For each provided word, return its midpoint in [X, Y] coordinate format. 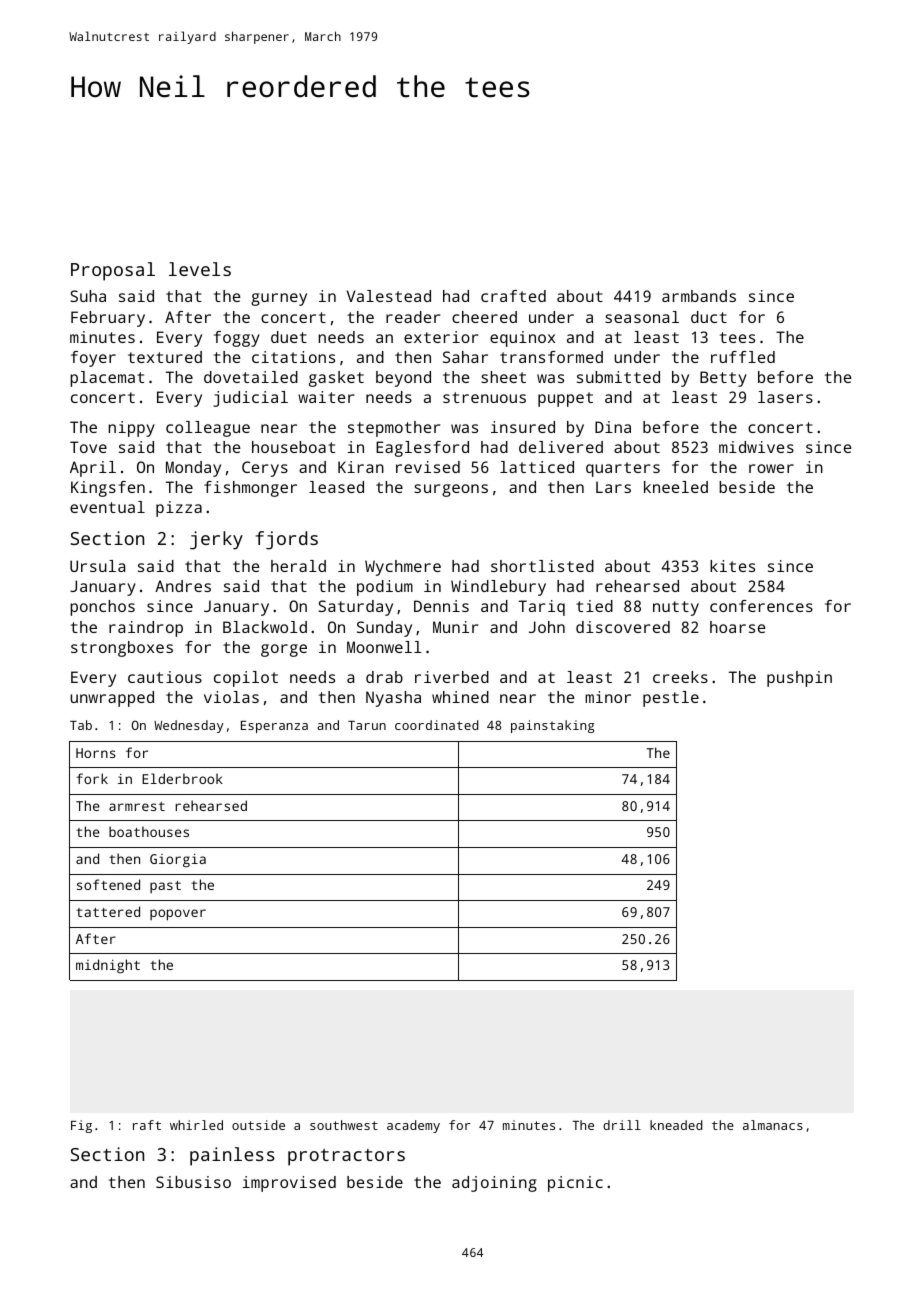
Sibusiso [193, 1182]
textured [165, 357]
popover [178, 915]
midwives [756, 447]
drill [622, 1125]
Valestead [389, 296]
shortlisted [542, 566]
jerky [216, 540]
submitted [618, 377]
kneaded [676, 1125]
